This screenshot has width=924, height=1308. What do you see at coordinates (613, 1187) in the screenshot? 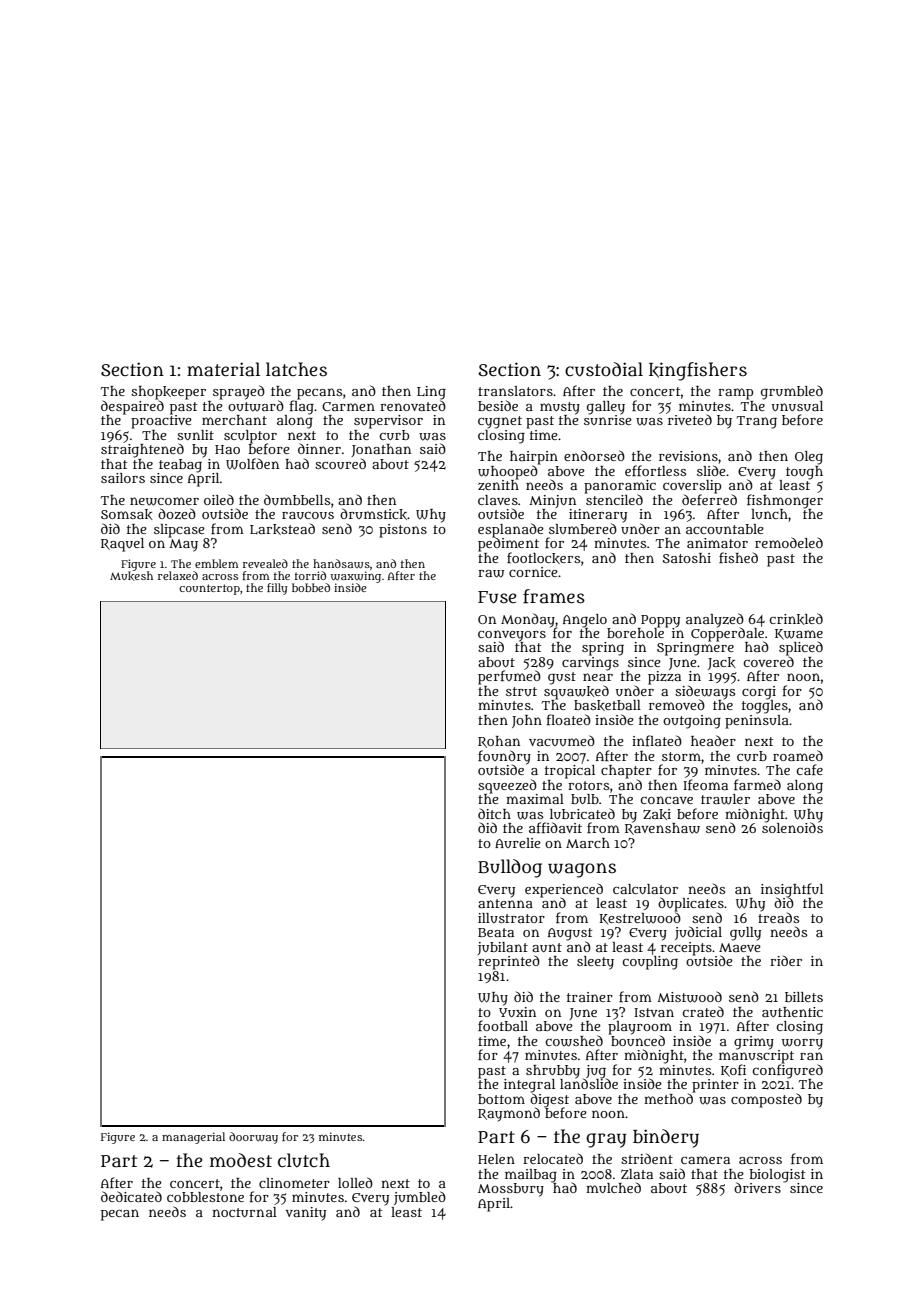
I see `mulched` at bounding box center [613, 1187].
